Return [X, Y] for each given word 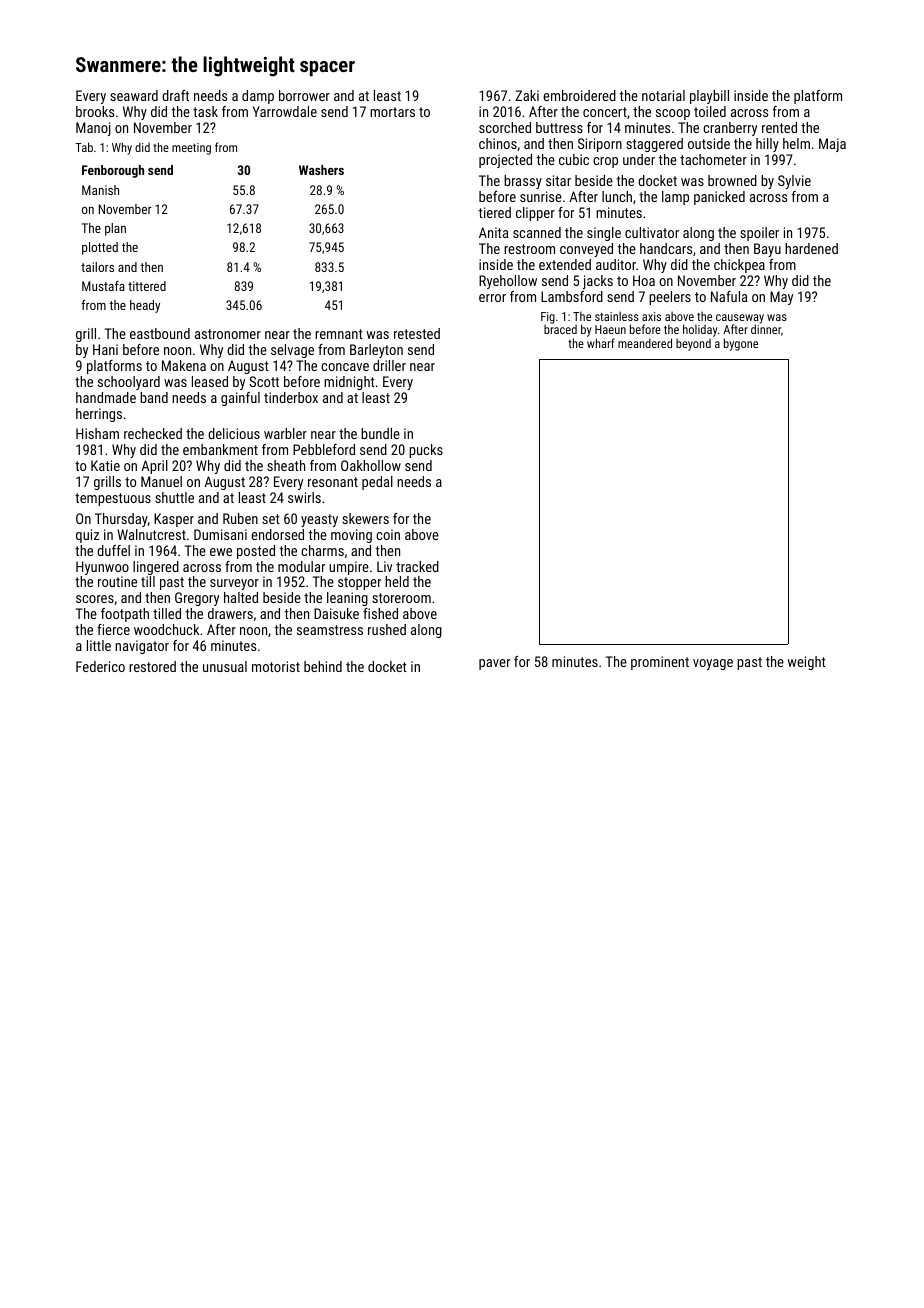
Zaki [527, 95]
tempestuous [113, 499]
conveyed [586, 250]
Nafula [729, 296]
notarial [663, 95]
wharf [601, 343]
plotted [100, 248]
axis [651, 316]
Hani [105, 349]
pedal [377, 483]
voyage [713, 664]
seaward [134, 95]
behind [323, 666]
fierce [113, 629]
